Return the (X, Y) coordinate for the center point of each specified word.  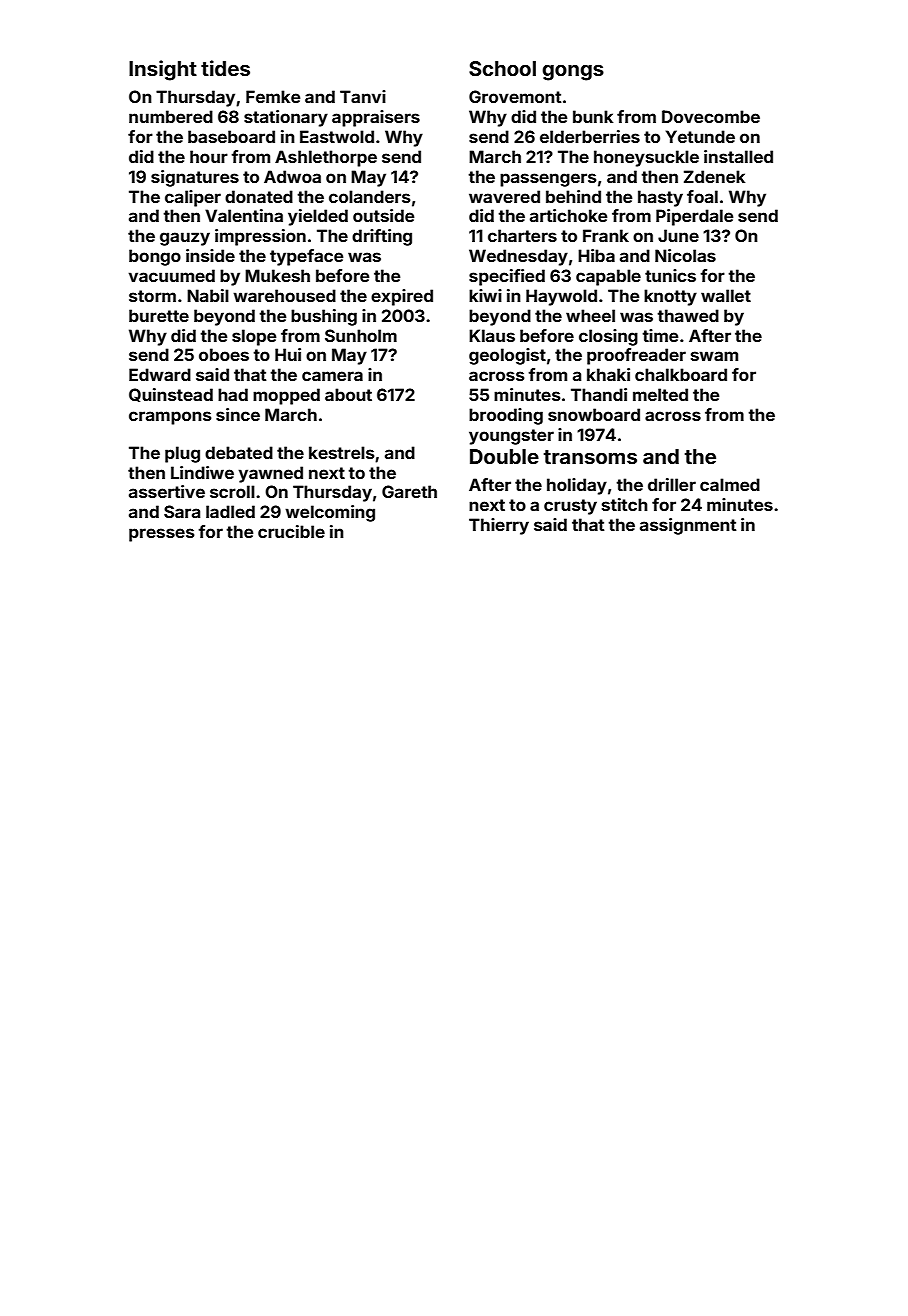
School (502, 68)
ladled (230, 511)
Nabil (208, 295)
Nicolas (685, 255)
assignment (688, 526)
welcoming (330, 513)
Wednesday (518, 257)
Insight (163, 70)
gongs (573, 72)
